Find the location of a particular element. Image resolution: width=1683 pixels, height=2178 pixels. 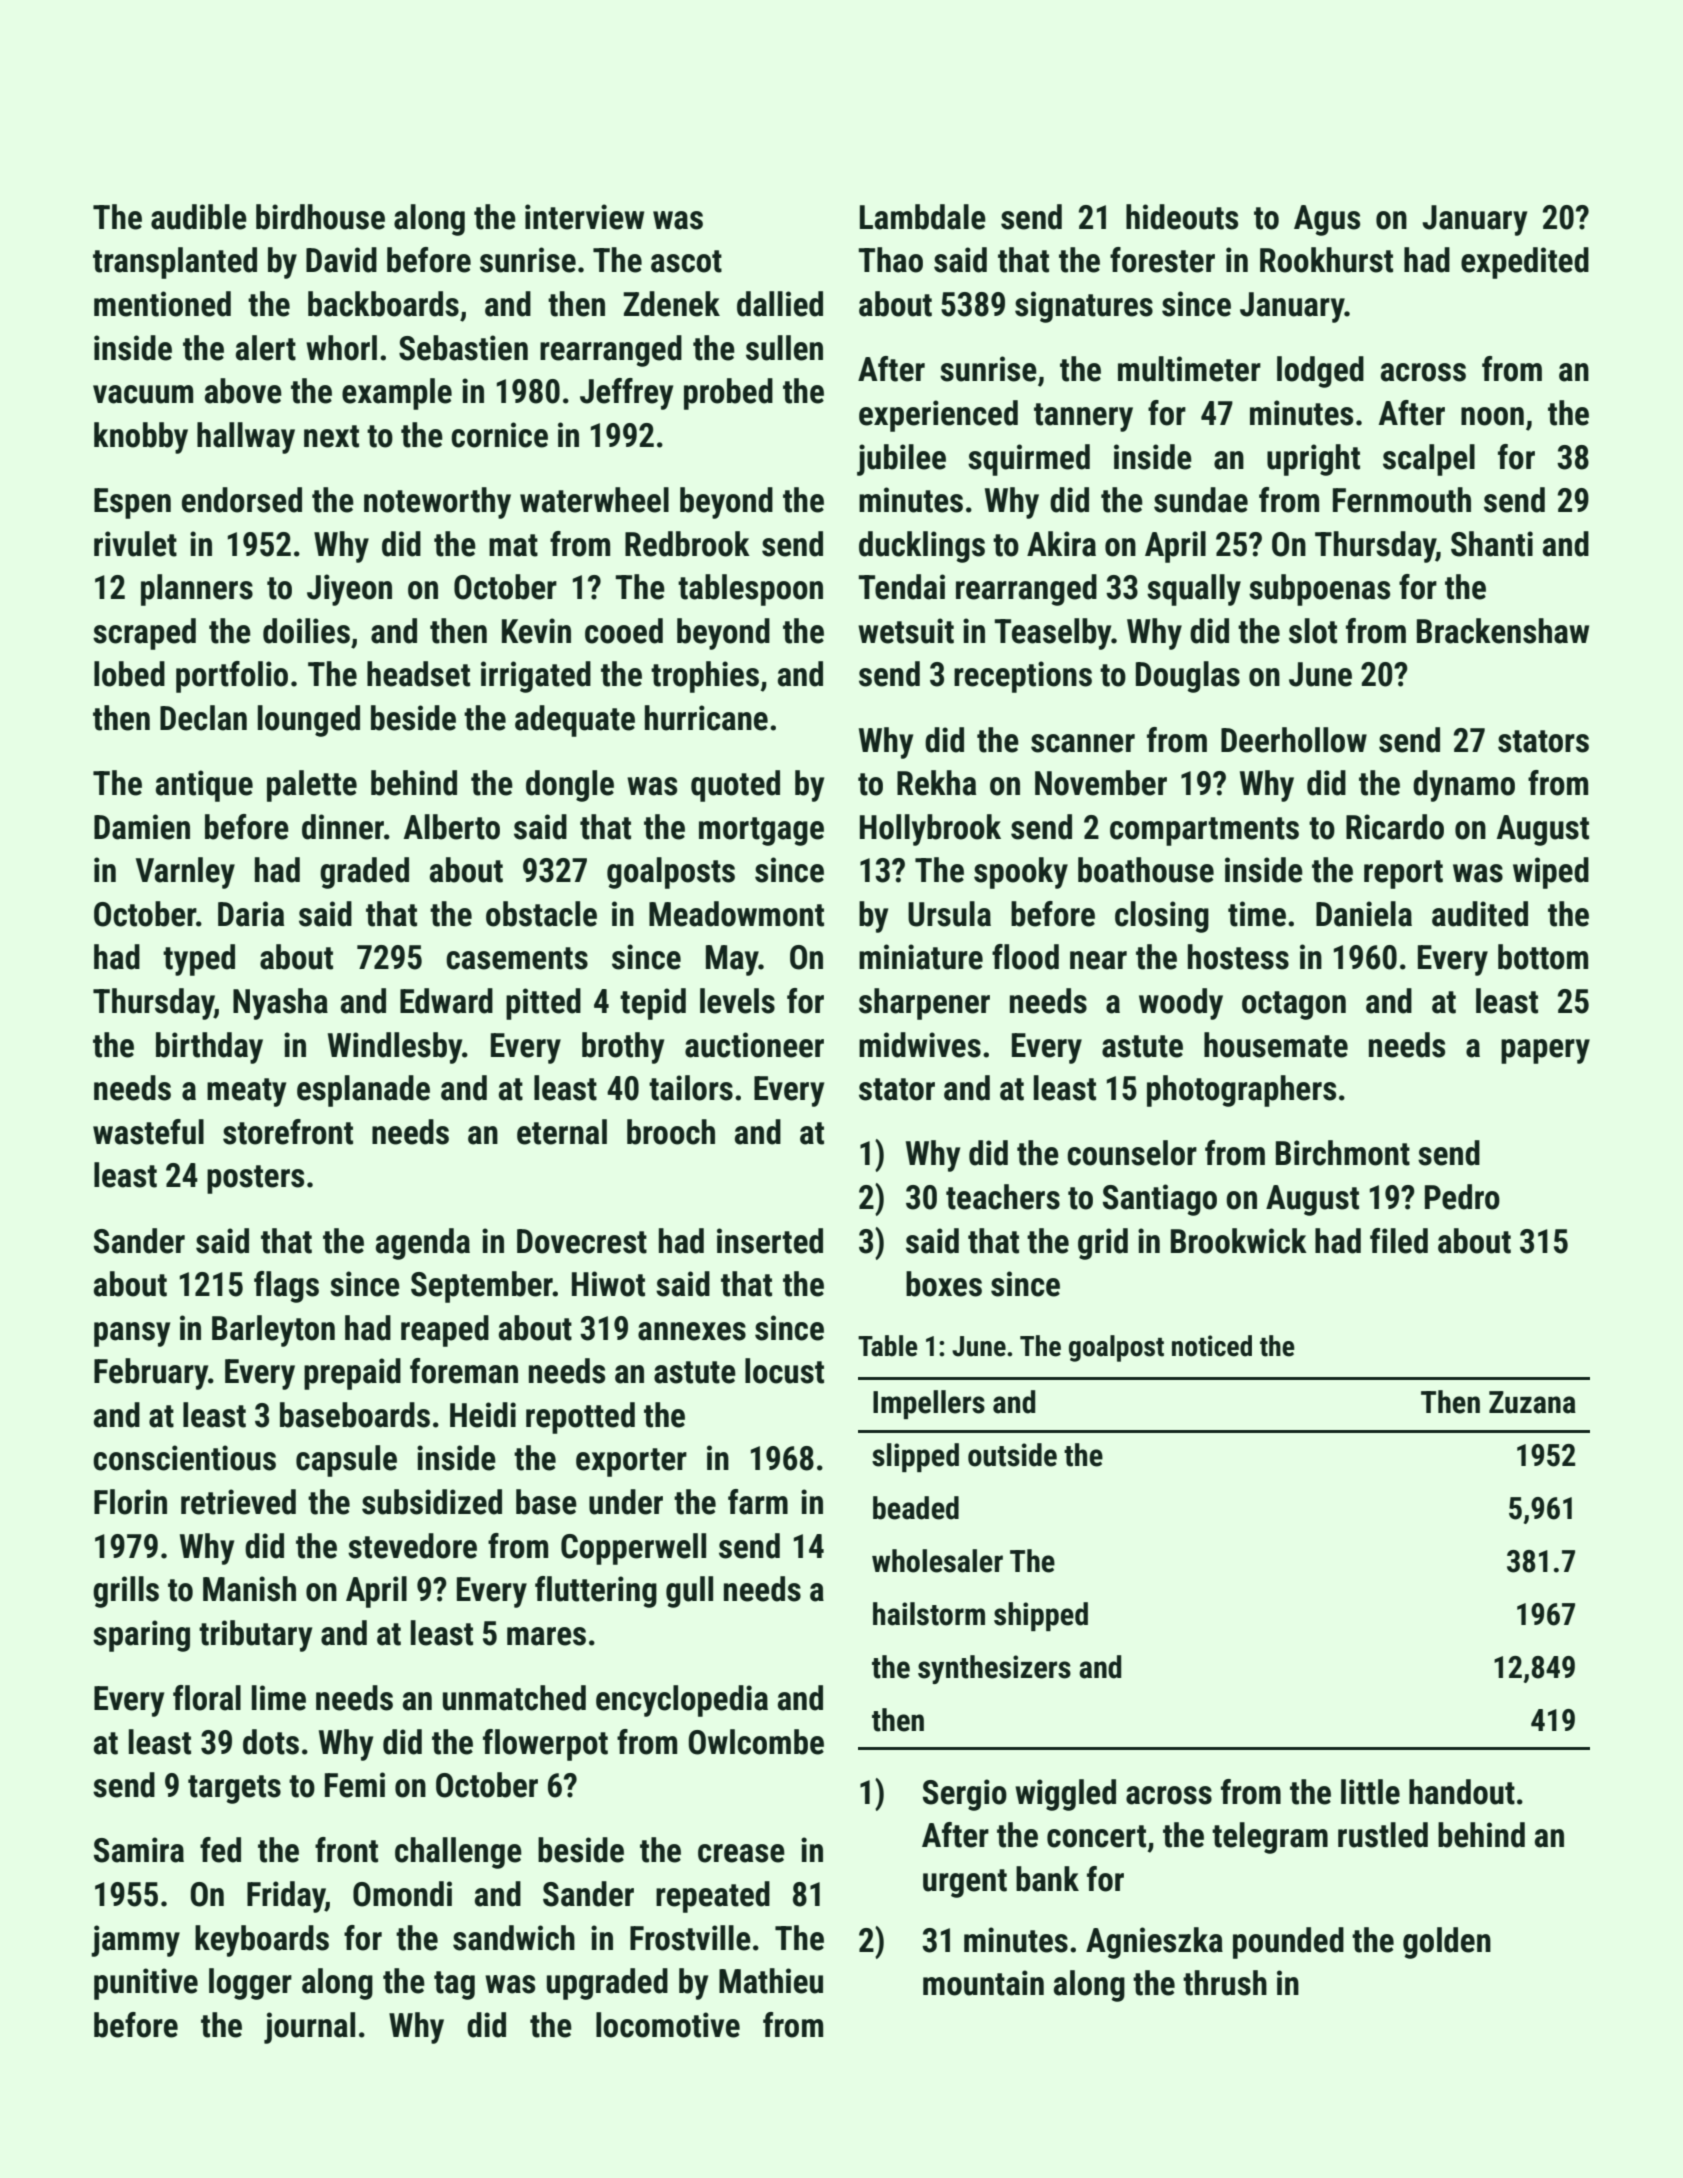

ascot is located at coordinates (686, 261).
